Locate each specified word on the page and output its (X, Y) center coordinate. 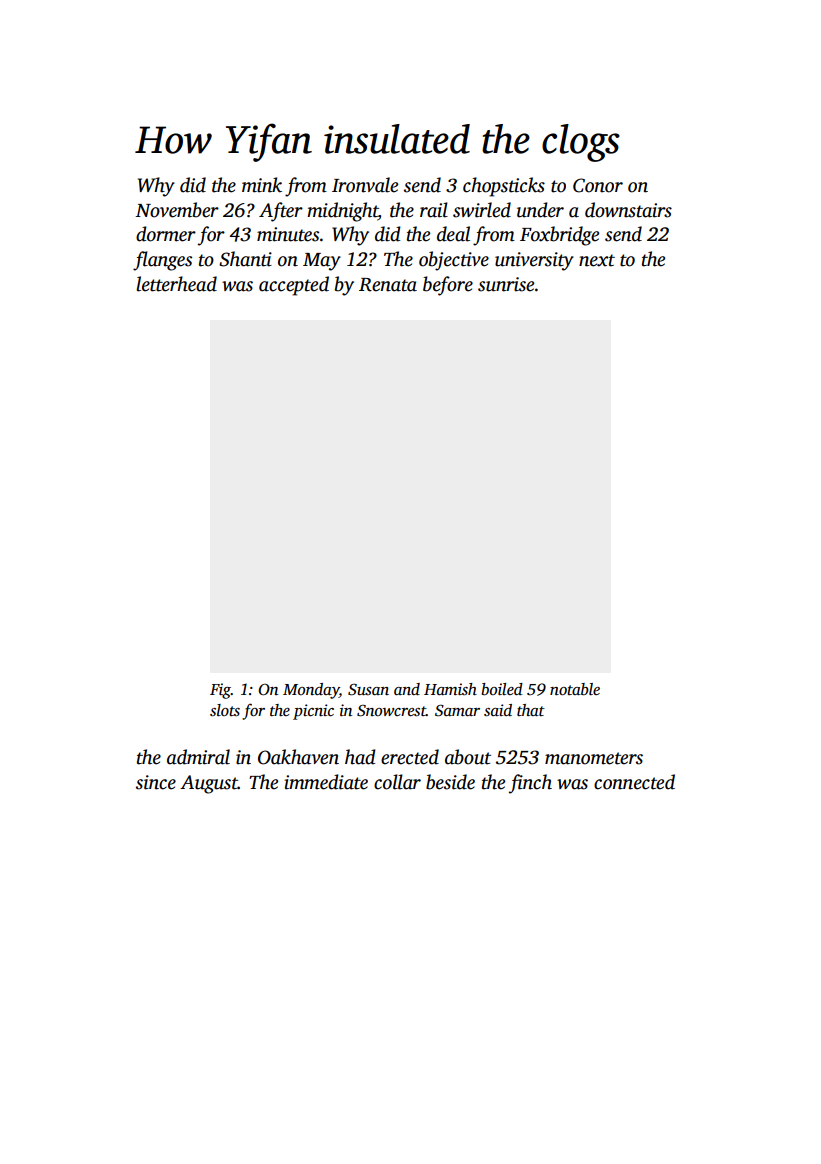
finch (530, 784)
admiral (198, 757)
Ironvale (365, 185)
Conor (598, 185)
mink (262, 185)
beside (450, 782)
